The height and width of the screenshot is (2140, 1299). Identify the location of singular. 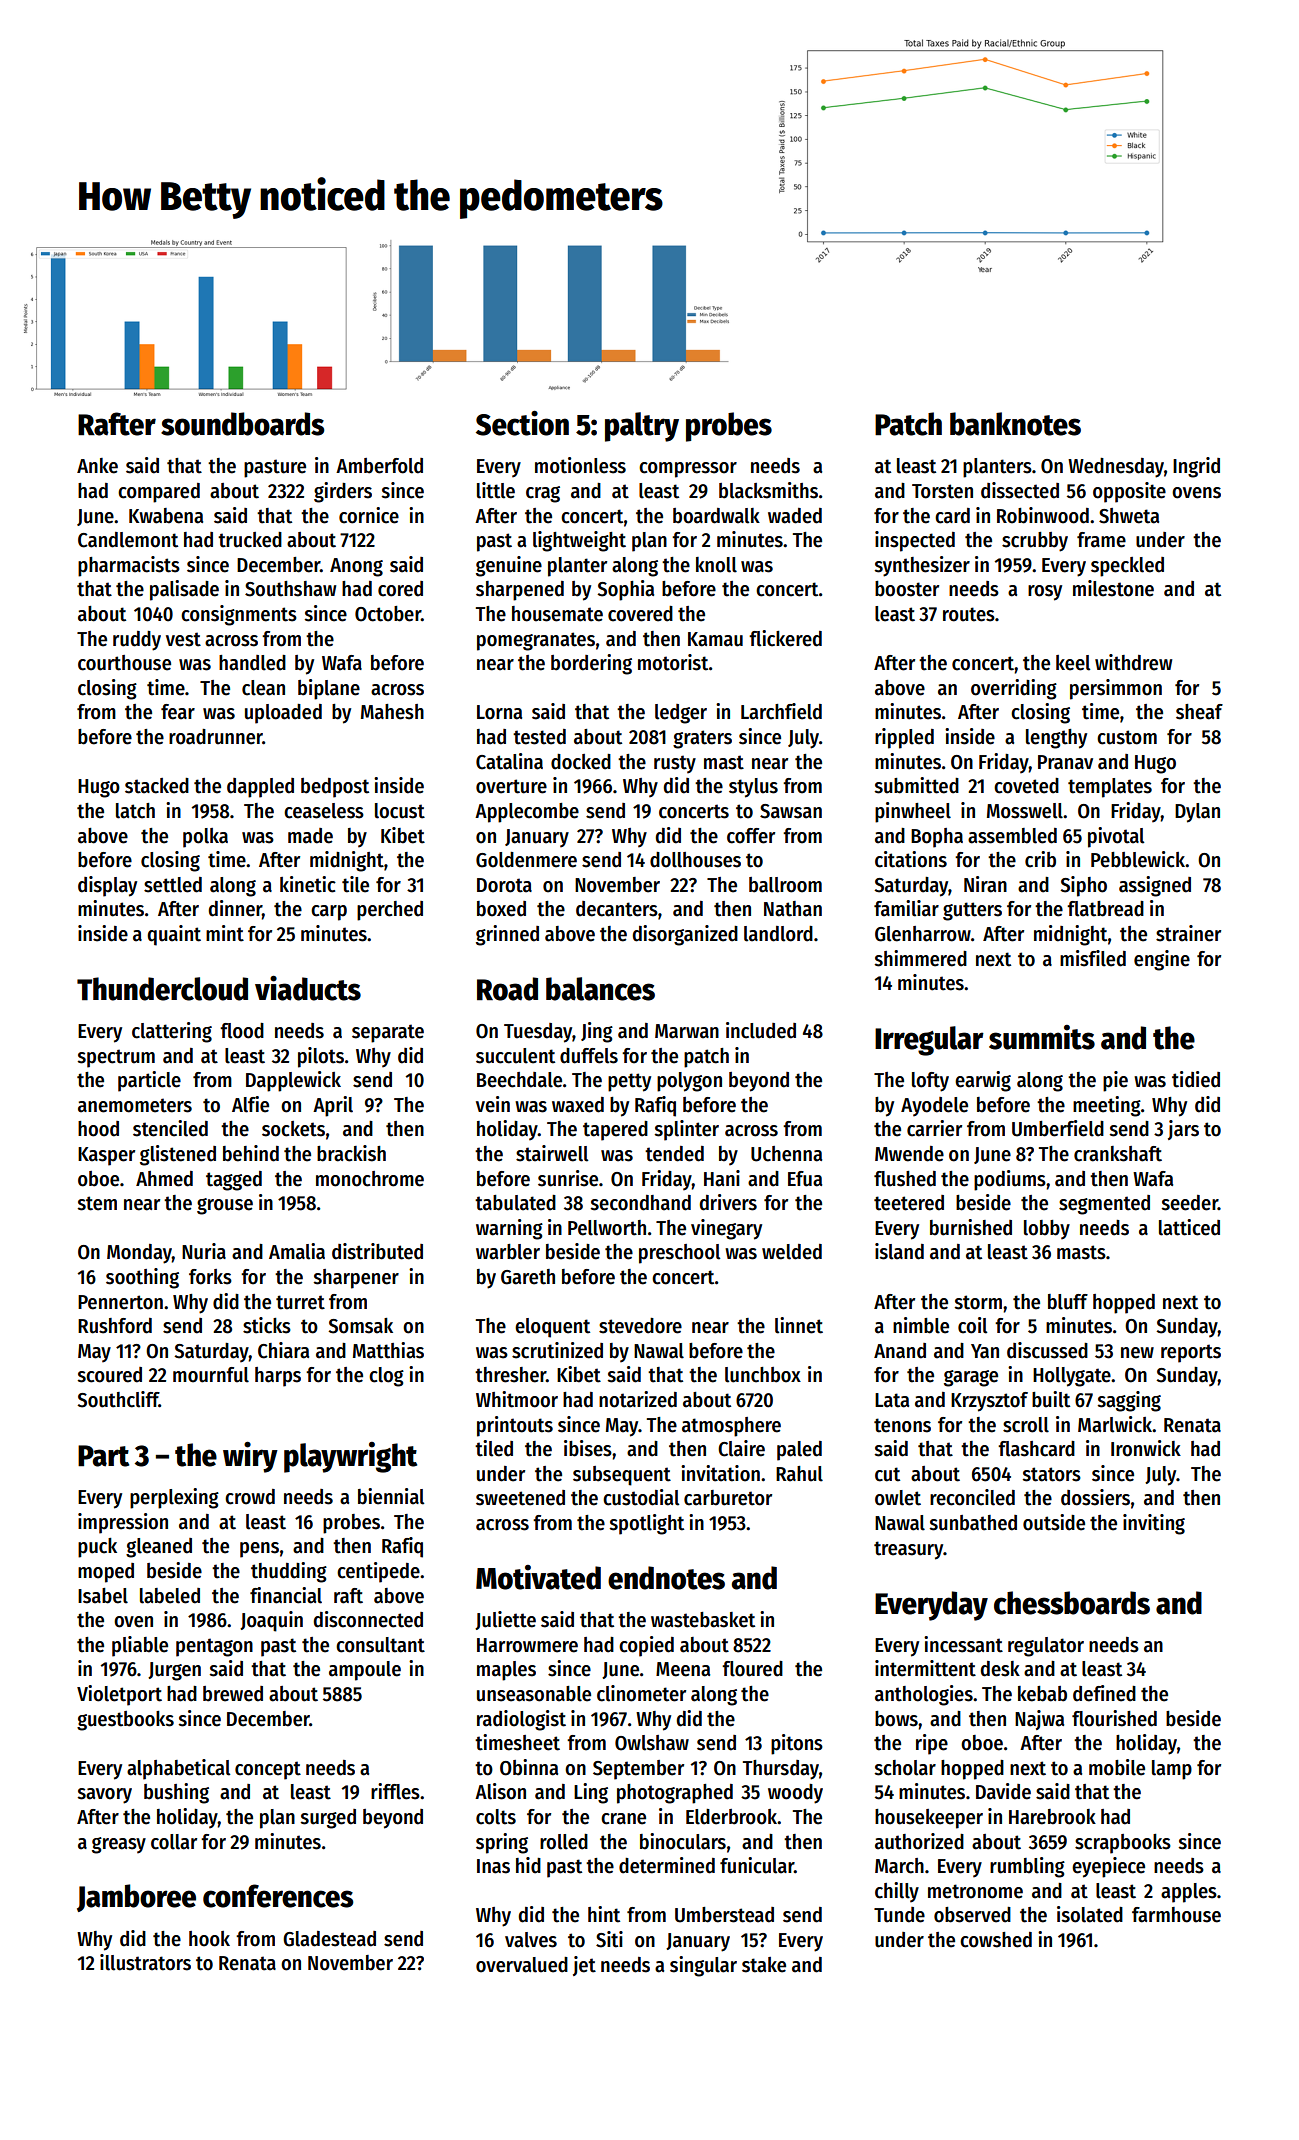
(703, 1966).
